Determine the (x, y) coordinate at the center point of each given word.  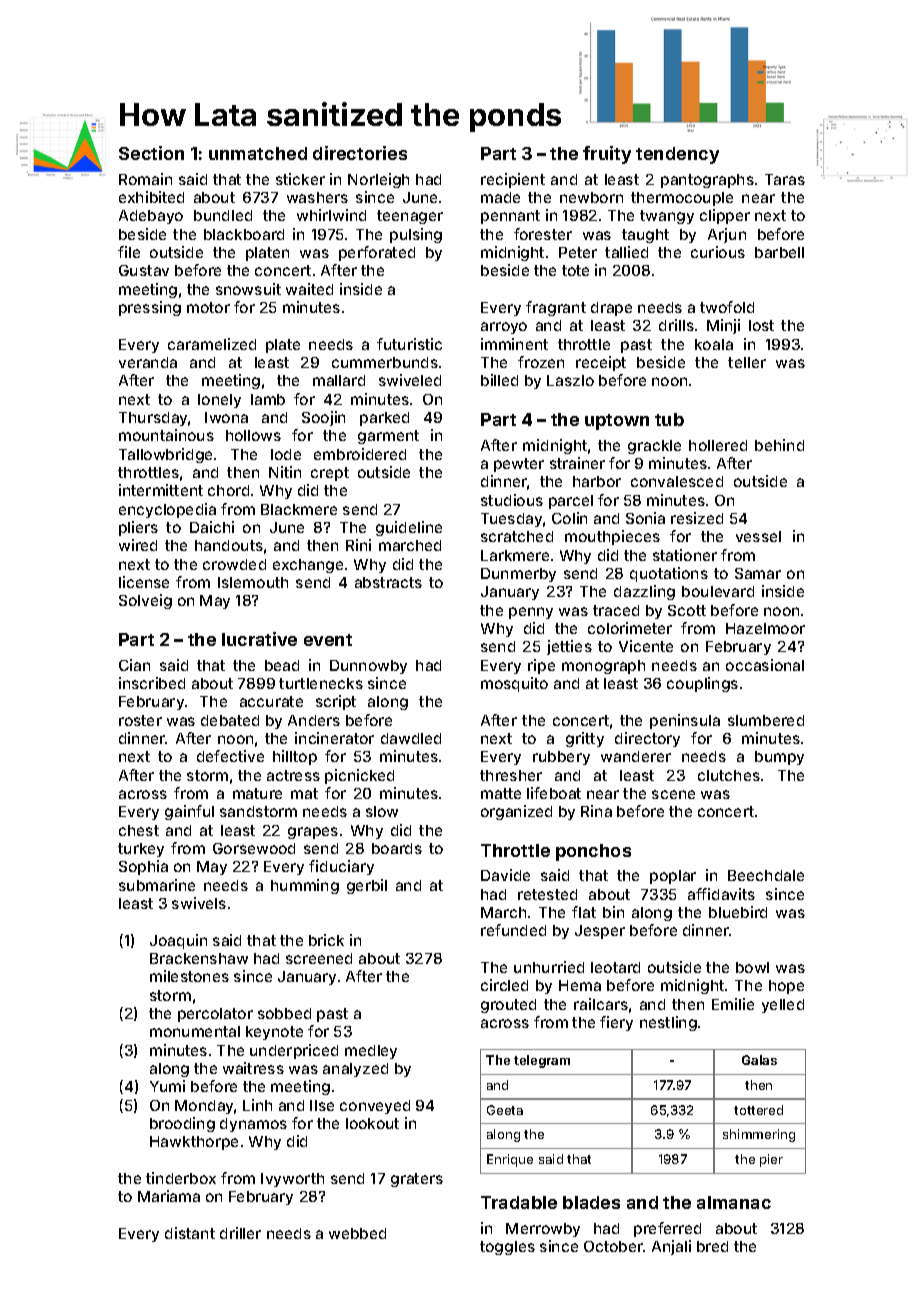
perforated (377, 253)
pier (771, 1160)
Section (151, 153)
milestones (189, 976)
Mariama (169, 1196)
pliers (138, 528)
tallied (626, 252)
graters (417, 1180)
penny (531, 613)
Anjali (671, 1247)
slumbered (766, 720)
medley (371, 1052)
